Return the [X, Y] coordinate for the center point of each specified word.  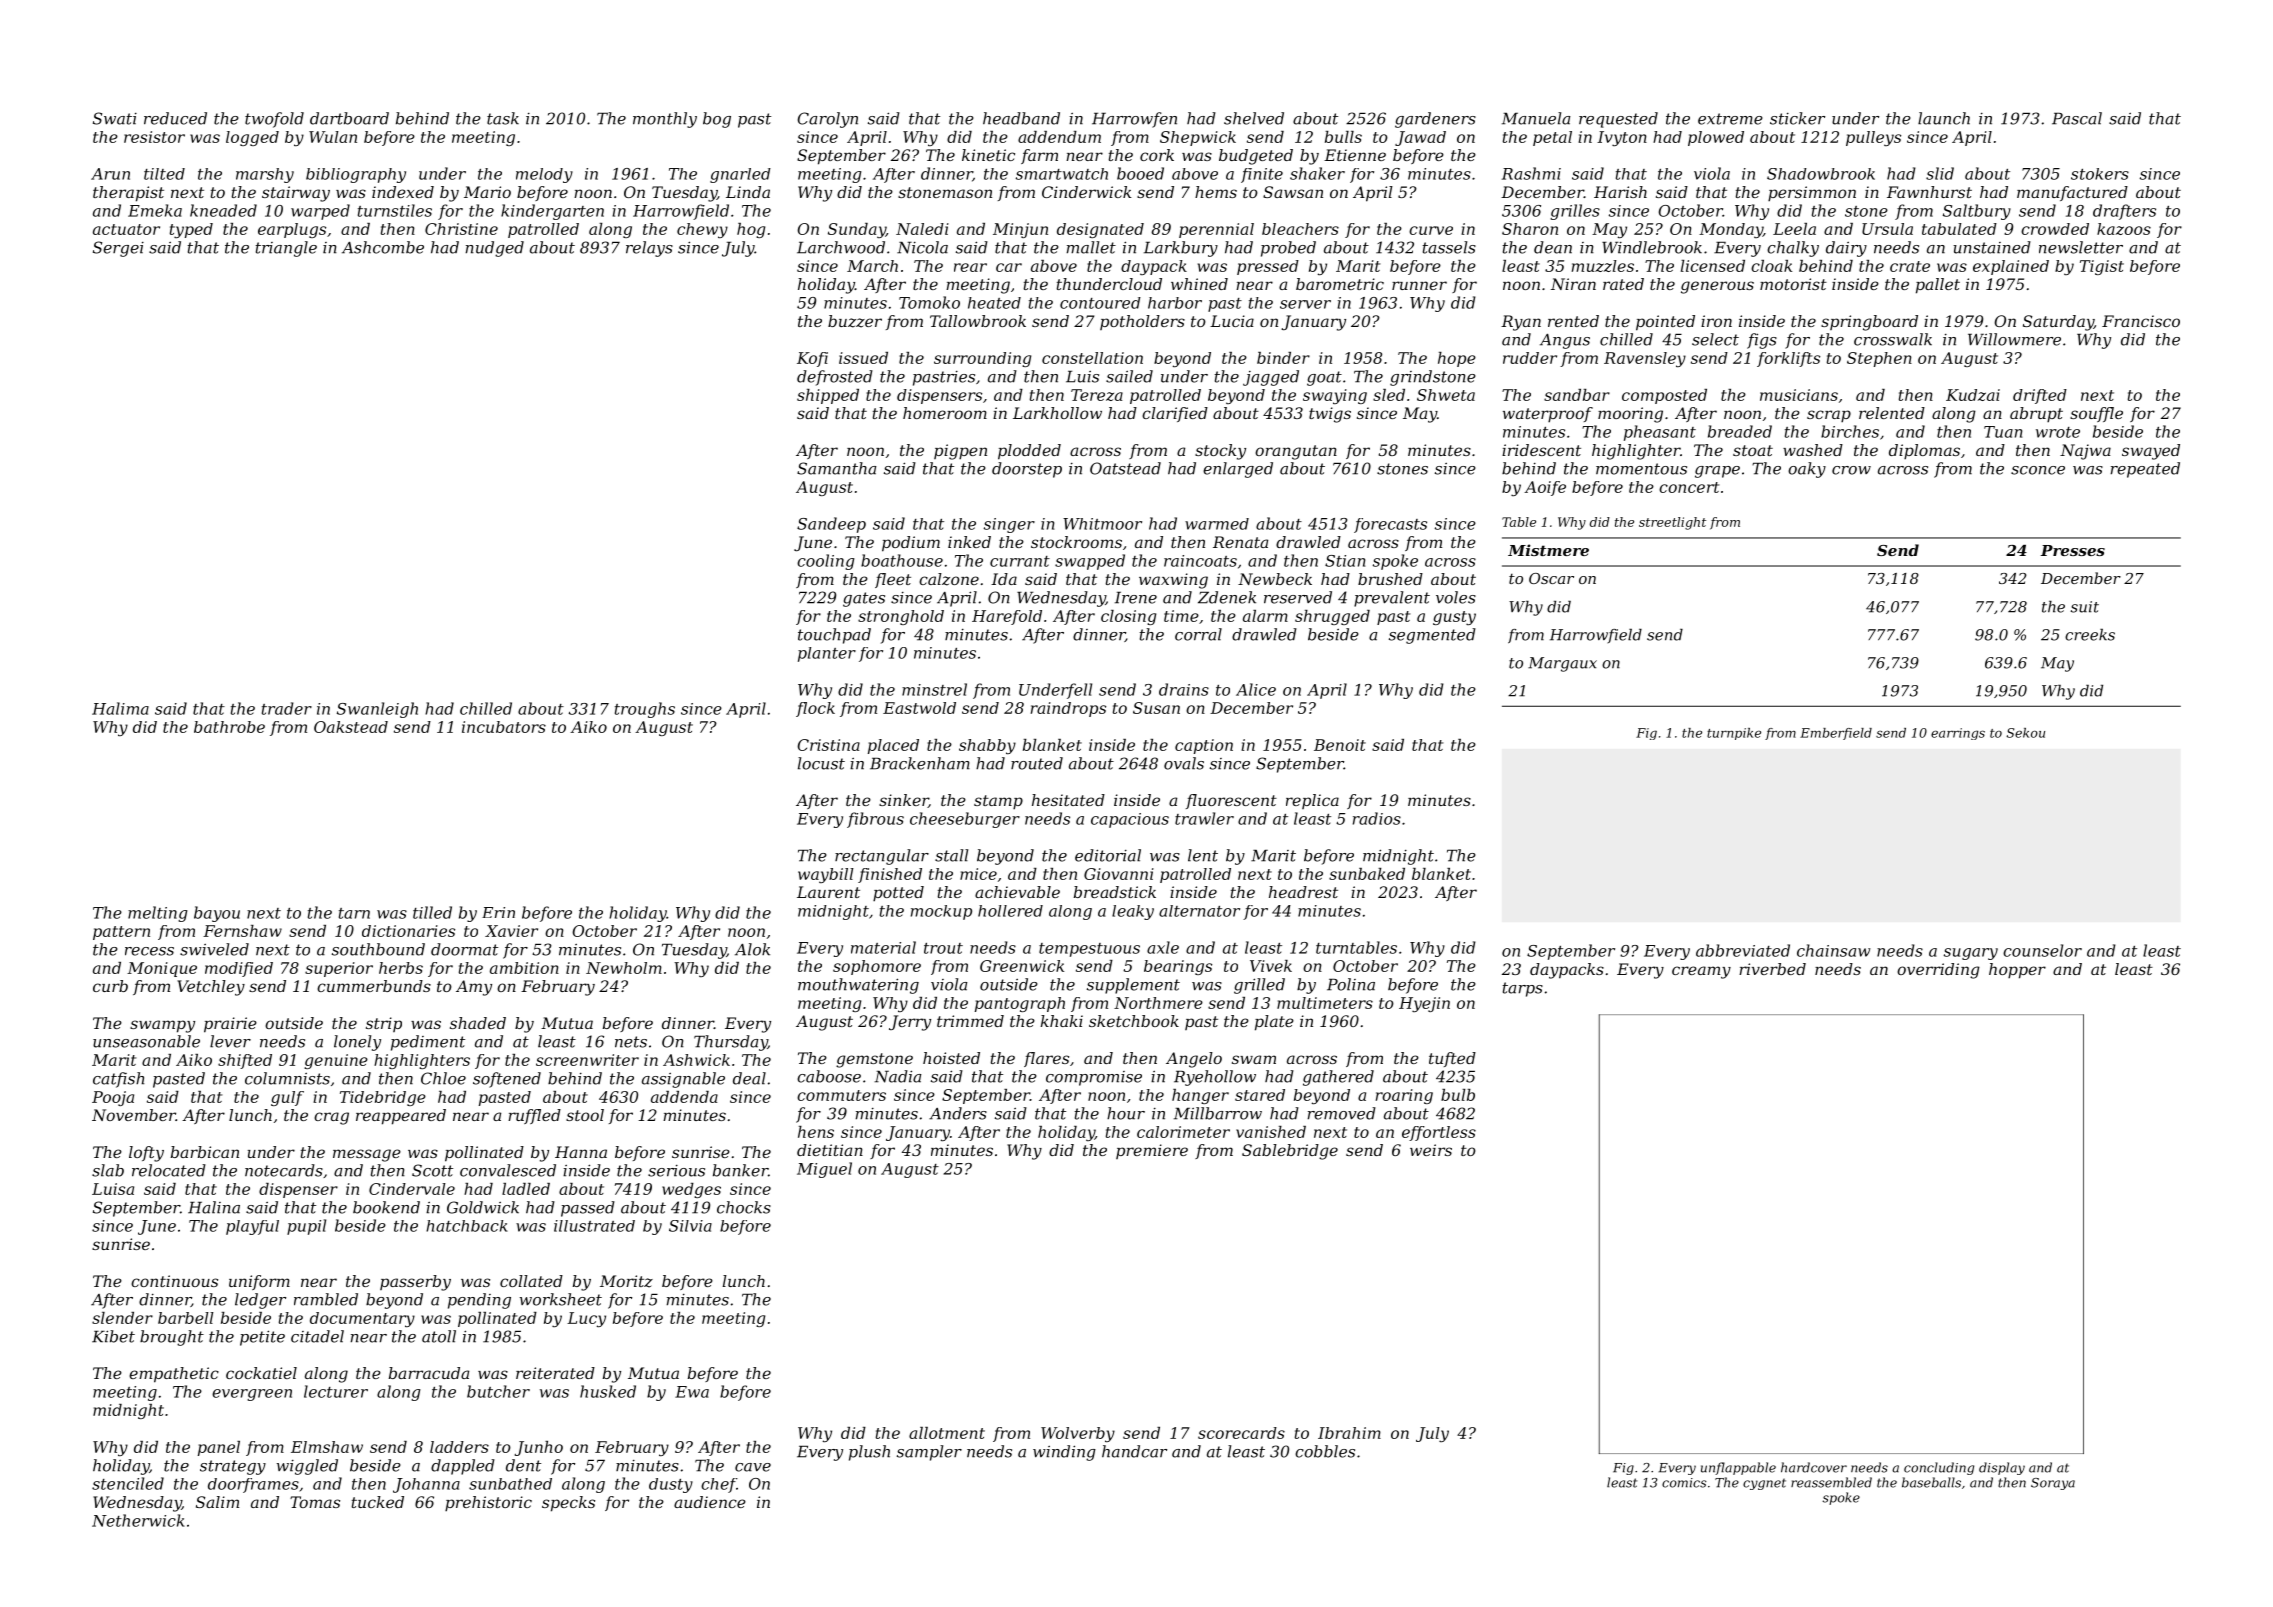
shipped [828, 396]
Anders [958, 1113]
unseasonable [146, 1041]
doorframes [253, 1485]
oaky [1807, 470]
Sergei [118, 249]
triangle [286, 249]
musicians [1799, 395]
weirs [1431, 1150]
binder [1283, 358]
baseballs [1931, 1482]
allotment [947, 1433]
